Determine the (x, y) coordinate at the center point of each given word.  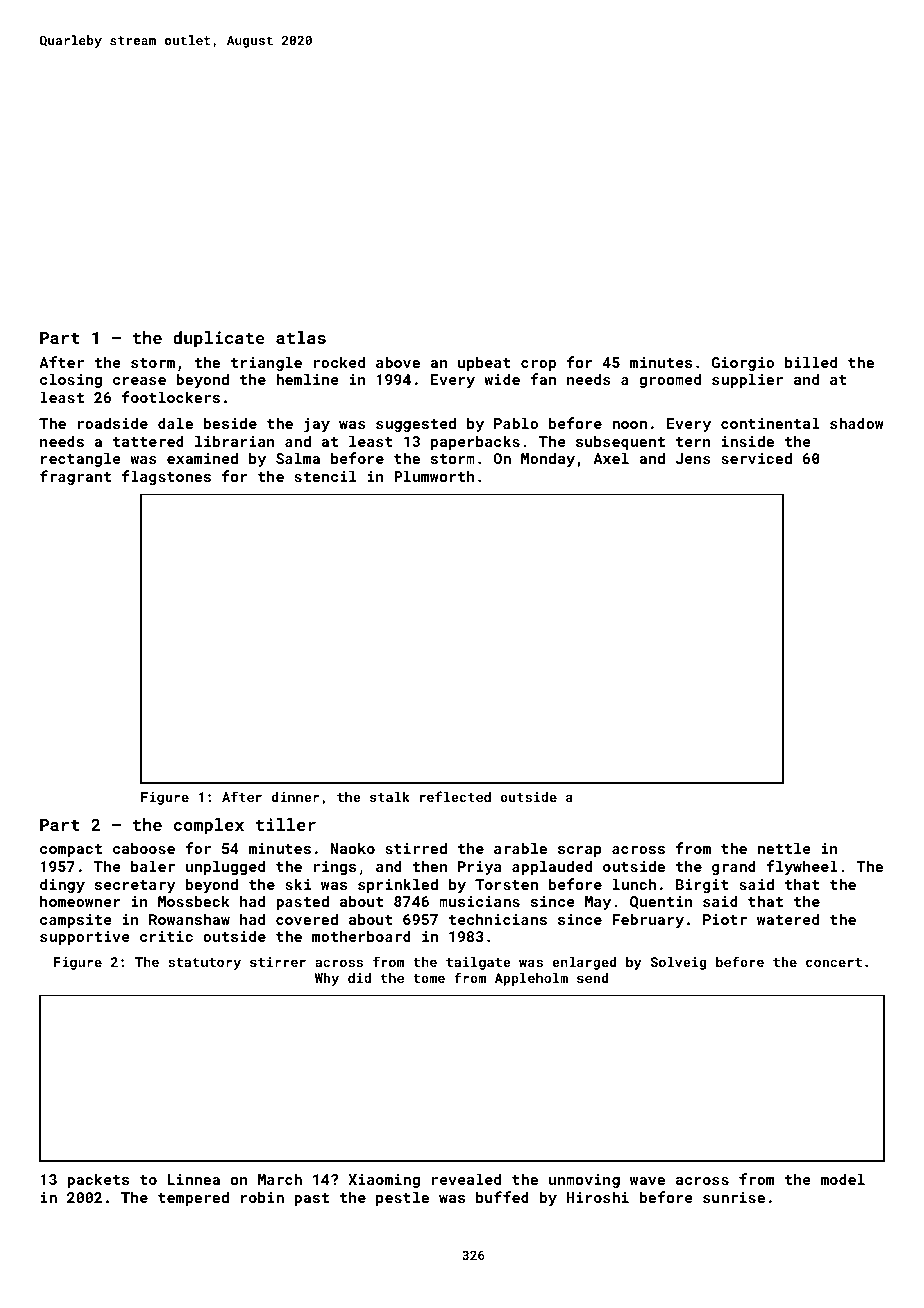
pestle (402, 1198)
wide (502, 379)
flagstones (166, 477)
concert (834, 962)
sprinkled (398, 885)
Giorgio (743, 364)
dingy (62, 885)
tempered (193, 1198)
